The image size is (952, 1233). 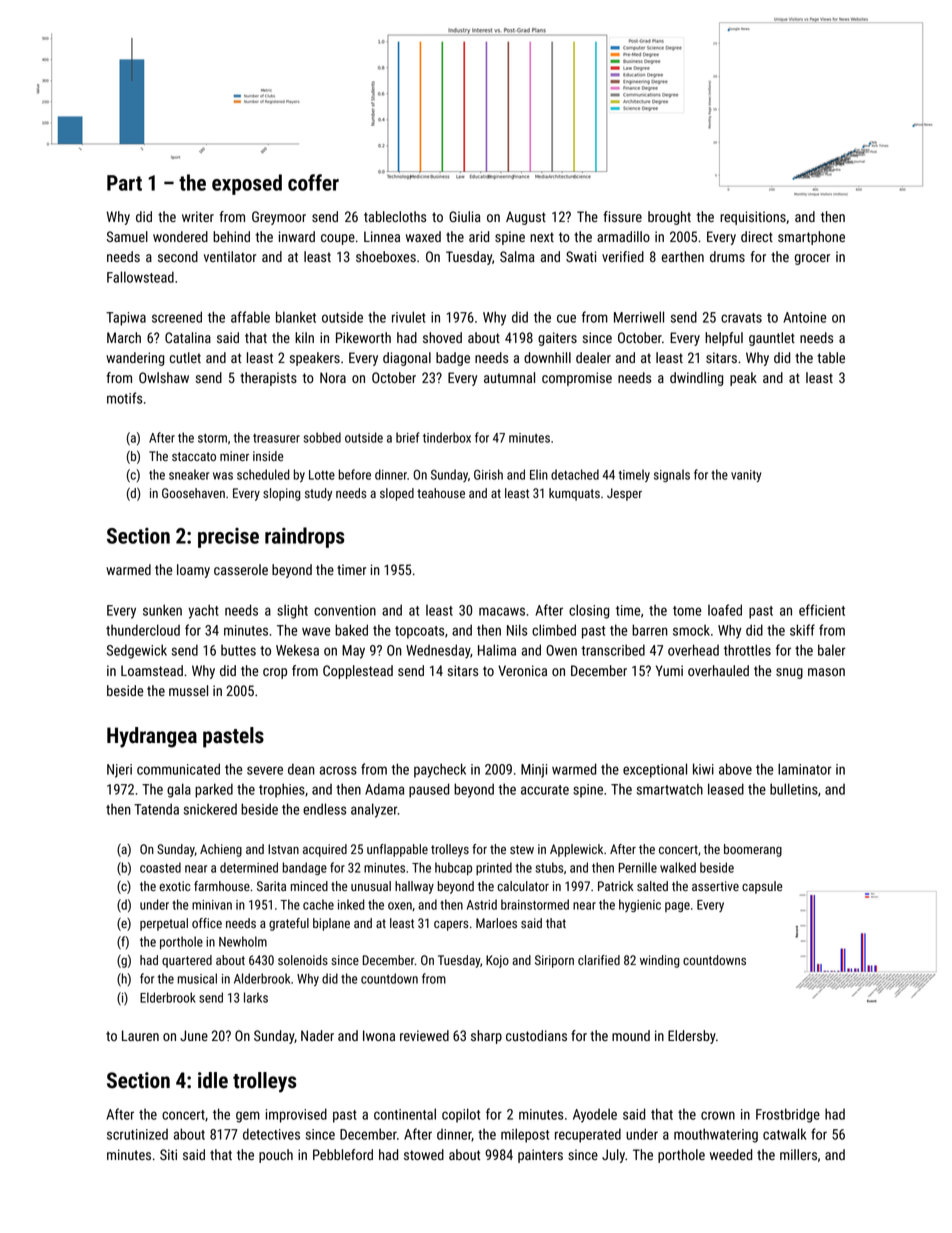 I want to click on Eldersby, so click(x=692, y=1037).
